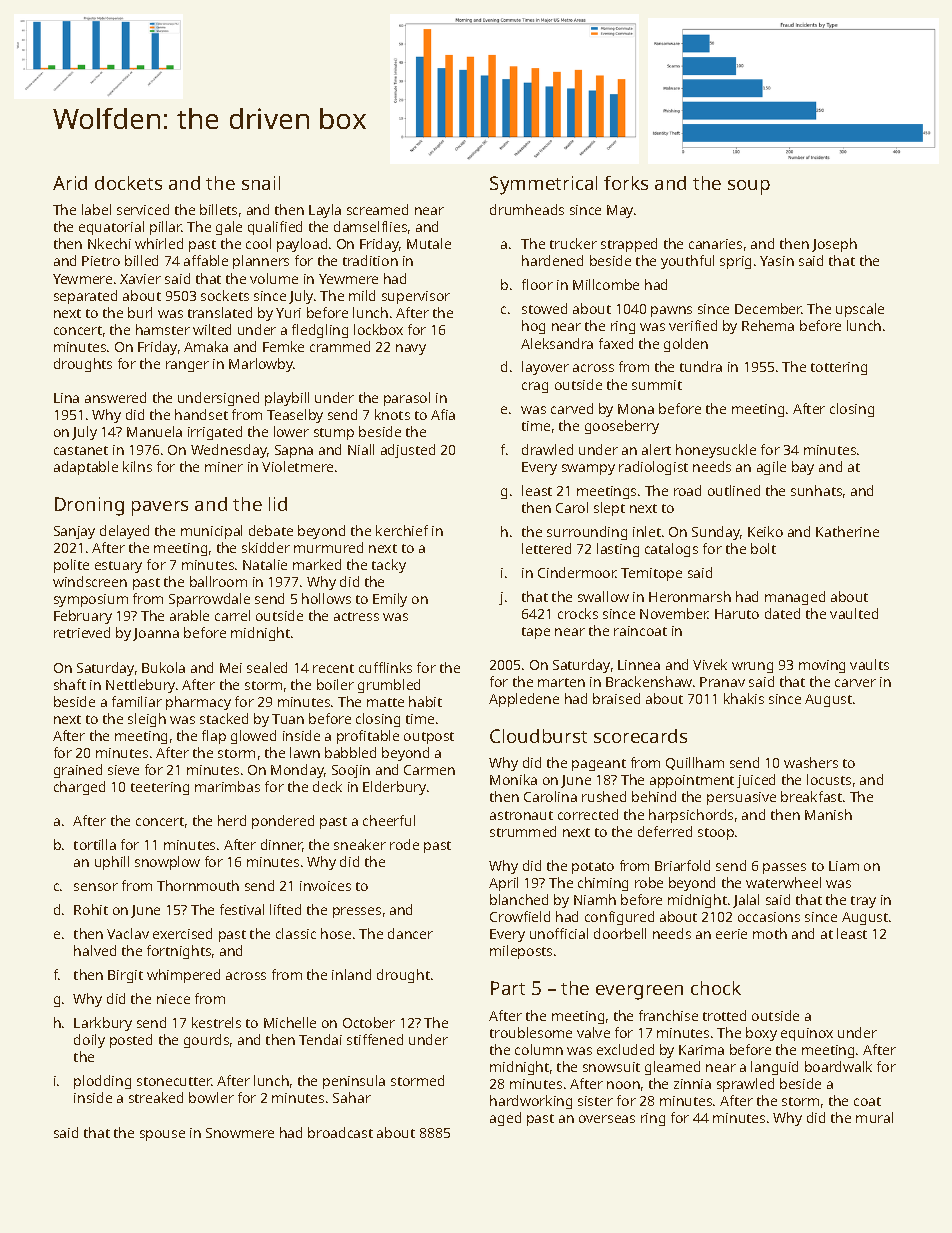 The width and height of the screenshot is (952, 1233). Describe the element at coordinates (523, 831) in the screenshot. I see `strummed` at that location.
